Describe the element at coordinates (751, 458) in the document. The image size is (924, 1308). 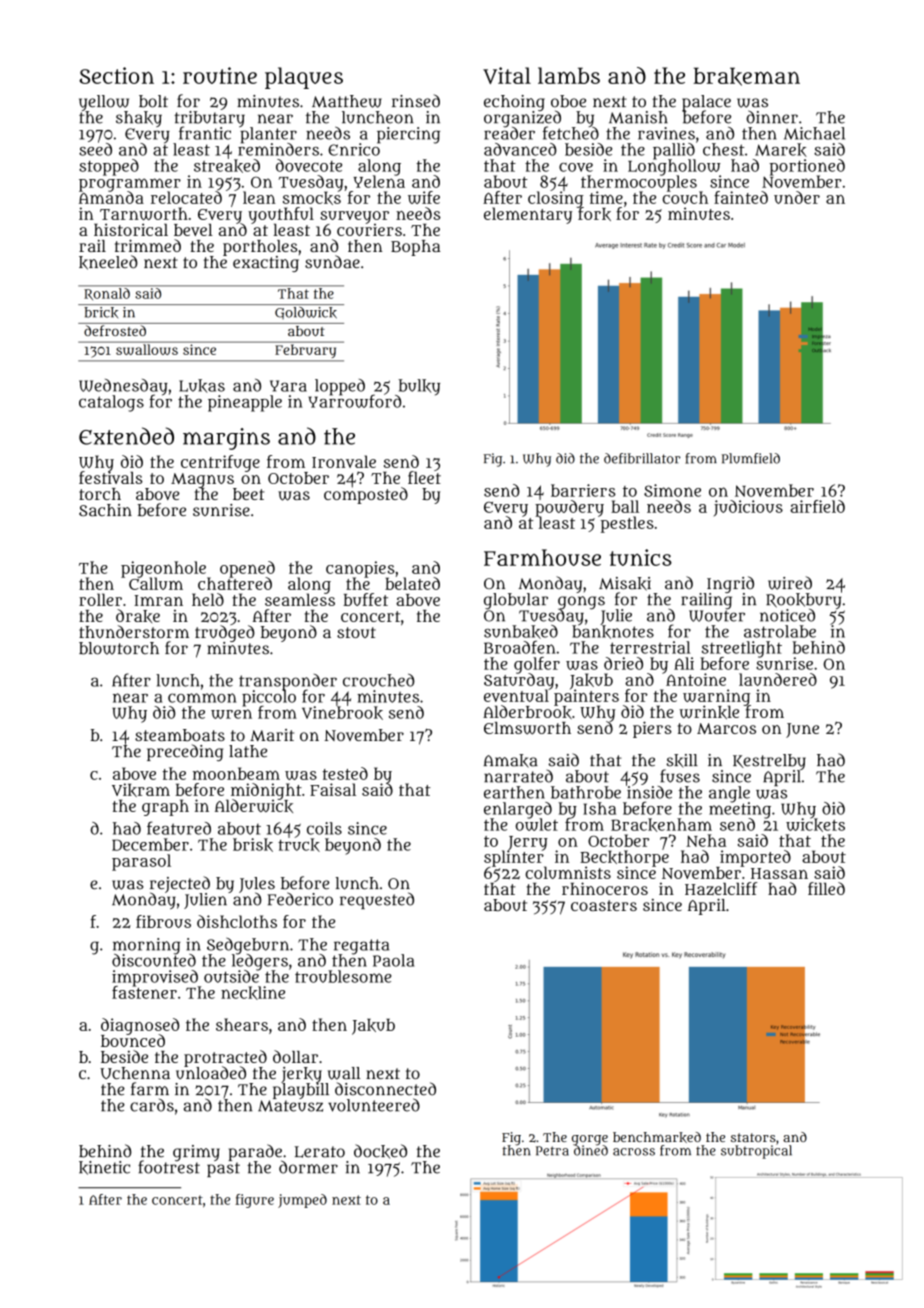
I see `Plumfield` at that location.
